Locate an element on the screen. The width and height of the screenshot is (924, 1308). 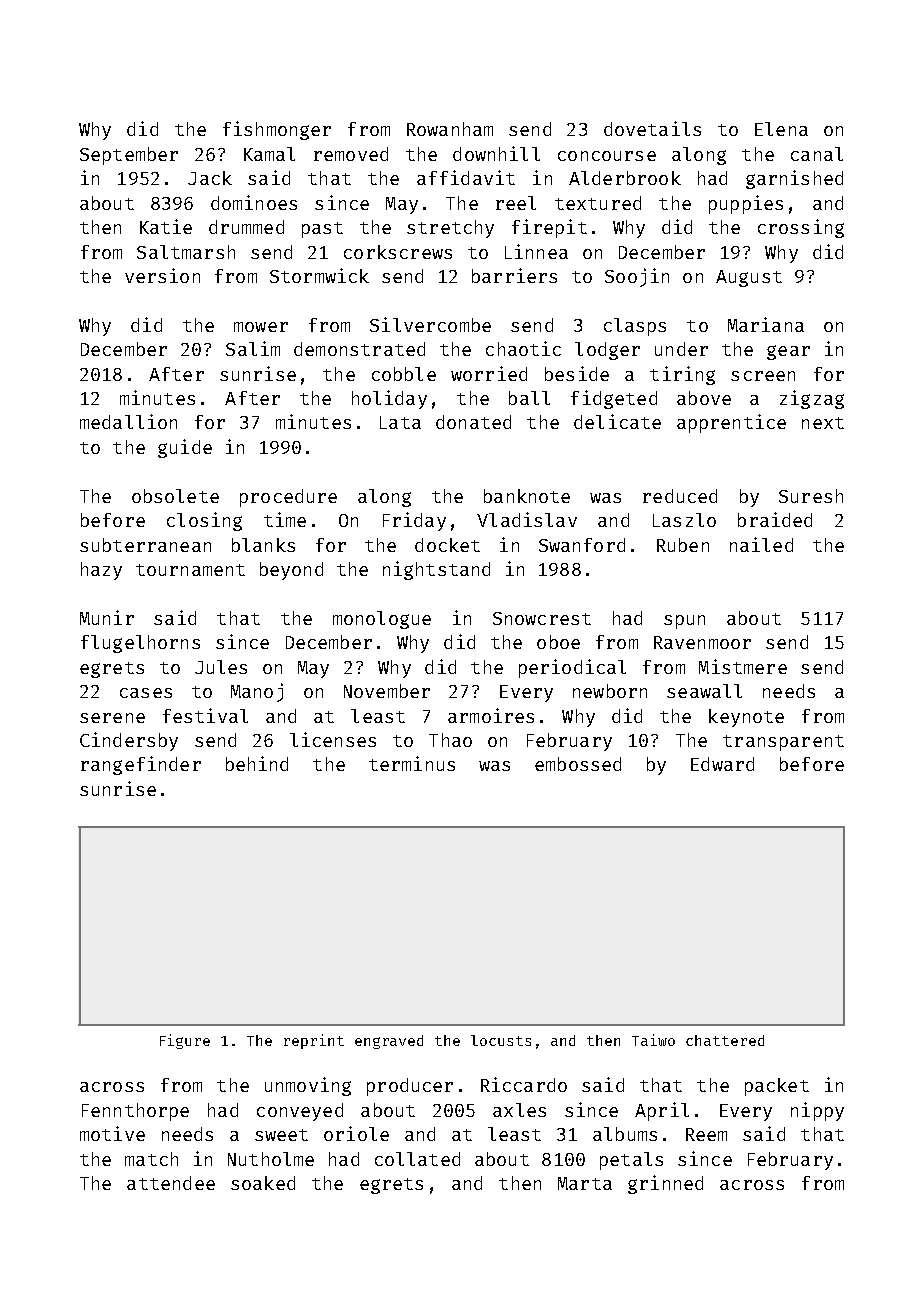
reprint is located at coordinates (314, 1041).
